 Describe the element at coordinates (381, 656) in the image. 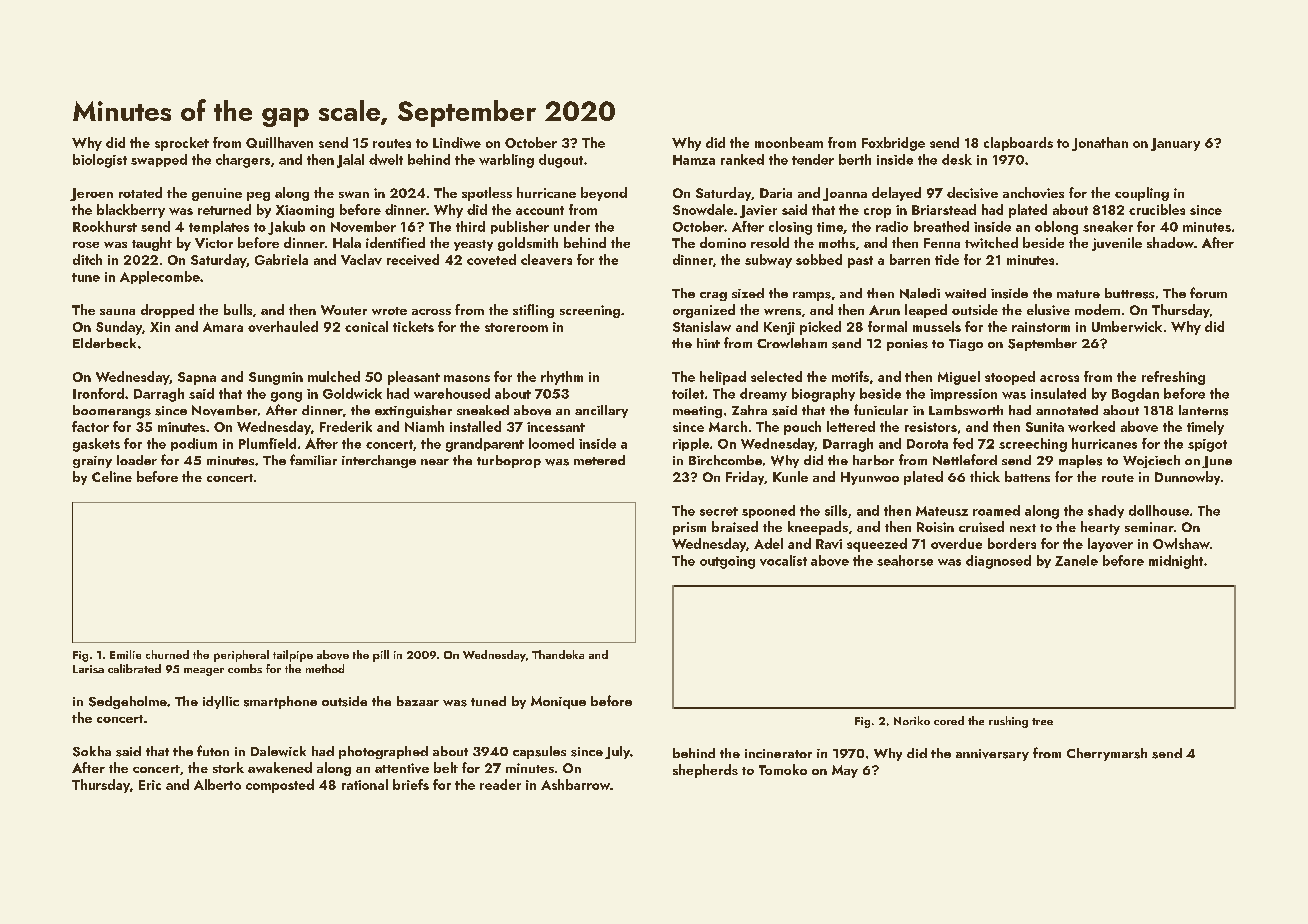

I see `pill` at that location.
